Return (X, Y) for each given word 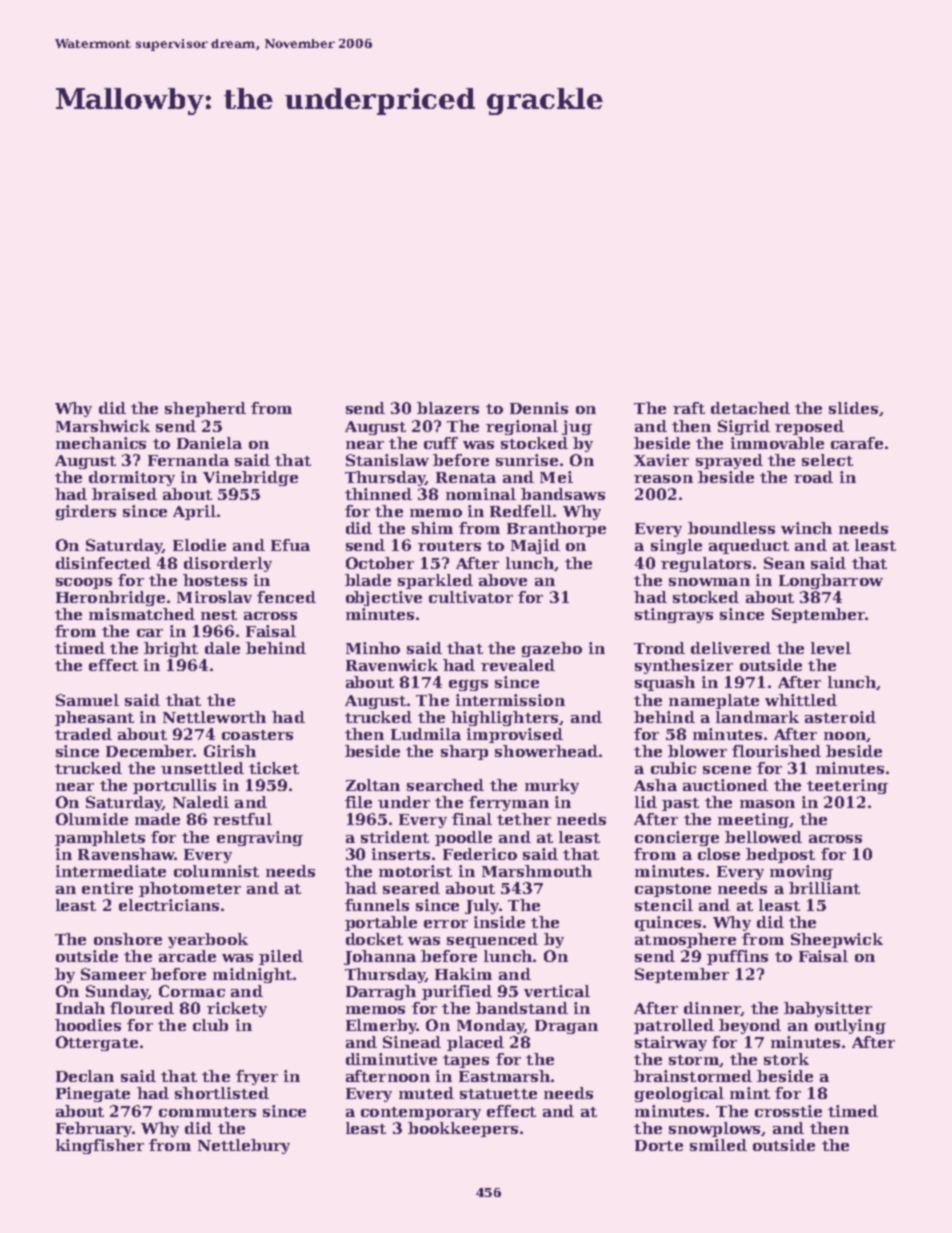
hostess (215, 580)
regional (522, 427)
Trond (659, 648)
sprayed (729, 461)
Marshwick (103, 426)
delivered (731, 648)
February (94, 1129)
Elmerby (381, 1026)
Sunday (117, 992)
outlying (850, 1026)
